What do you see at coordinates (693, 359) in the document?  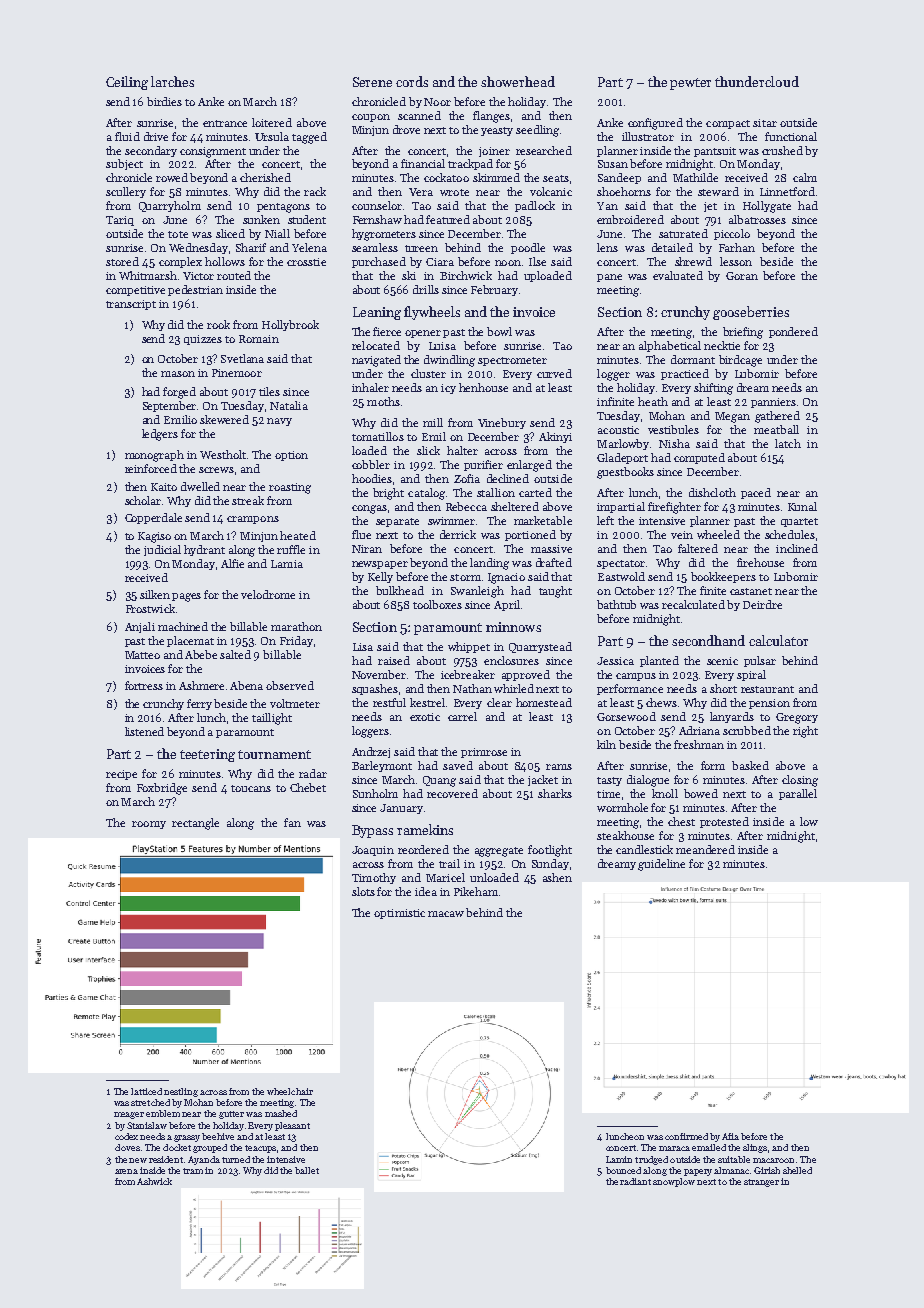 I see `dormant` at bounding box center [693, 359].
